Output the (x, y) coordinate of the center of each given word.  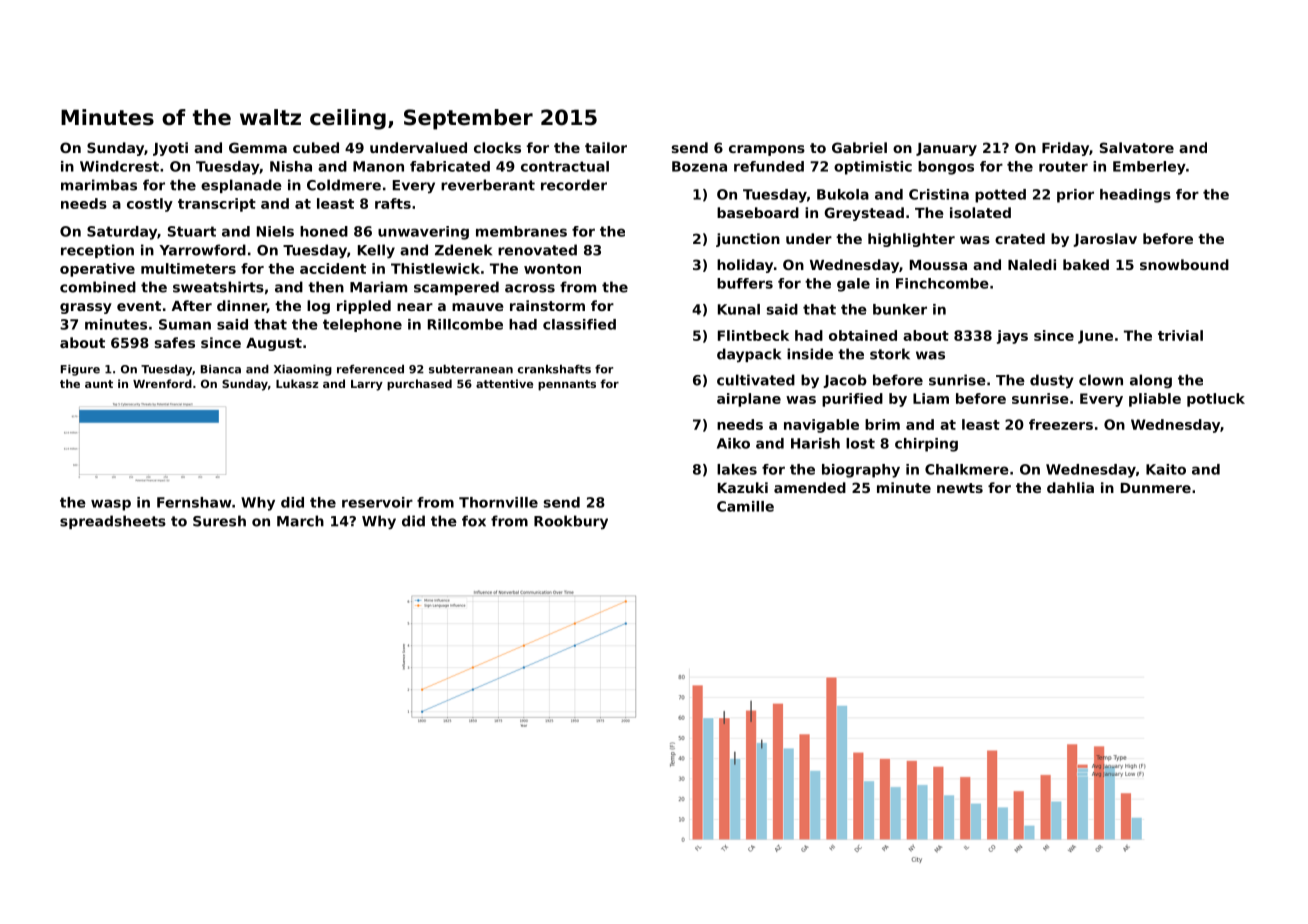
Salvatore (1137, 147)
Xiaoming (303, 370)
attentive (504, 383)
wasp (111, 505)
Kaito (1166, 469)
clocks (497, 147)
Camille (745, 506)
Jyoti (170, 149)
